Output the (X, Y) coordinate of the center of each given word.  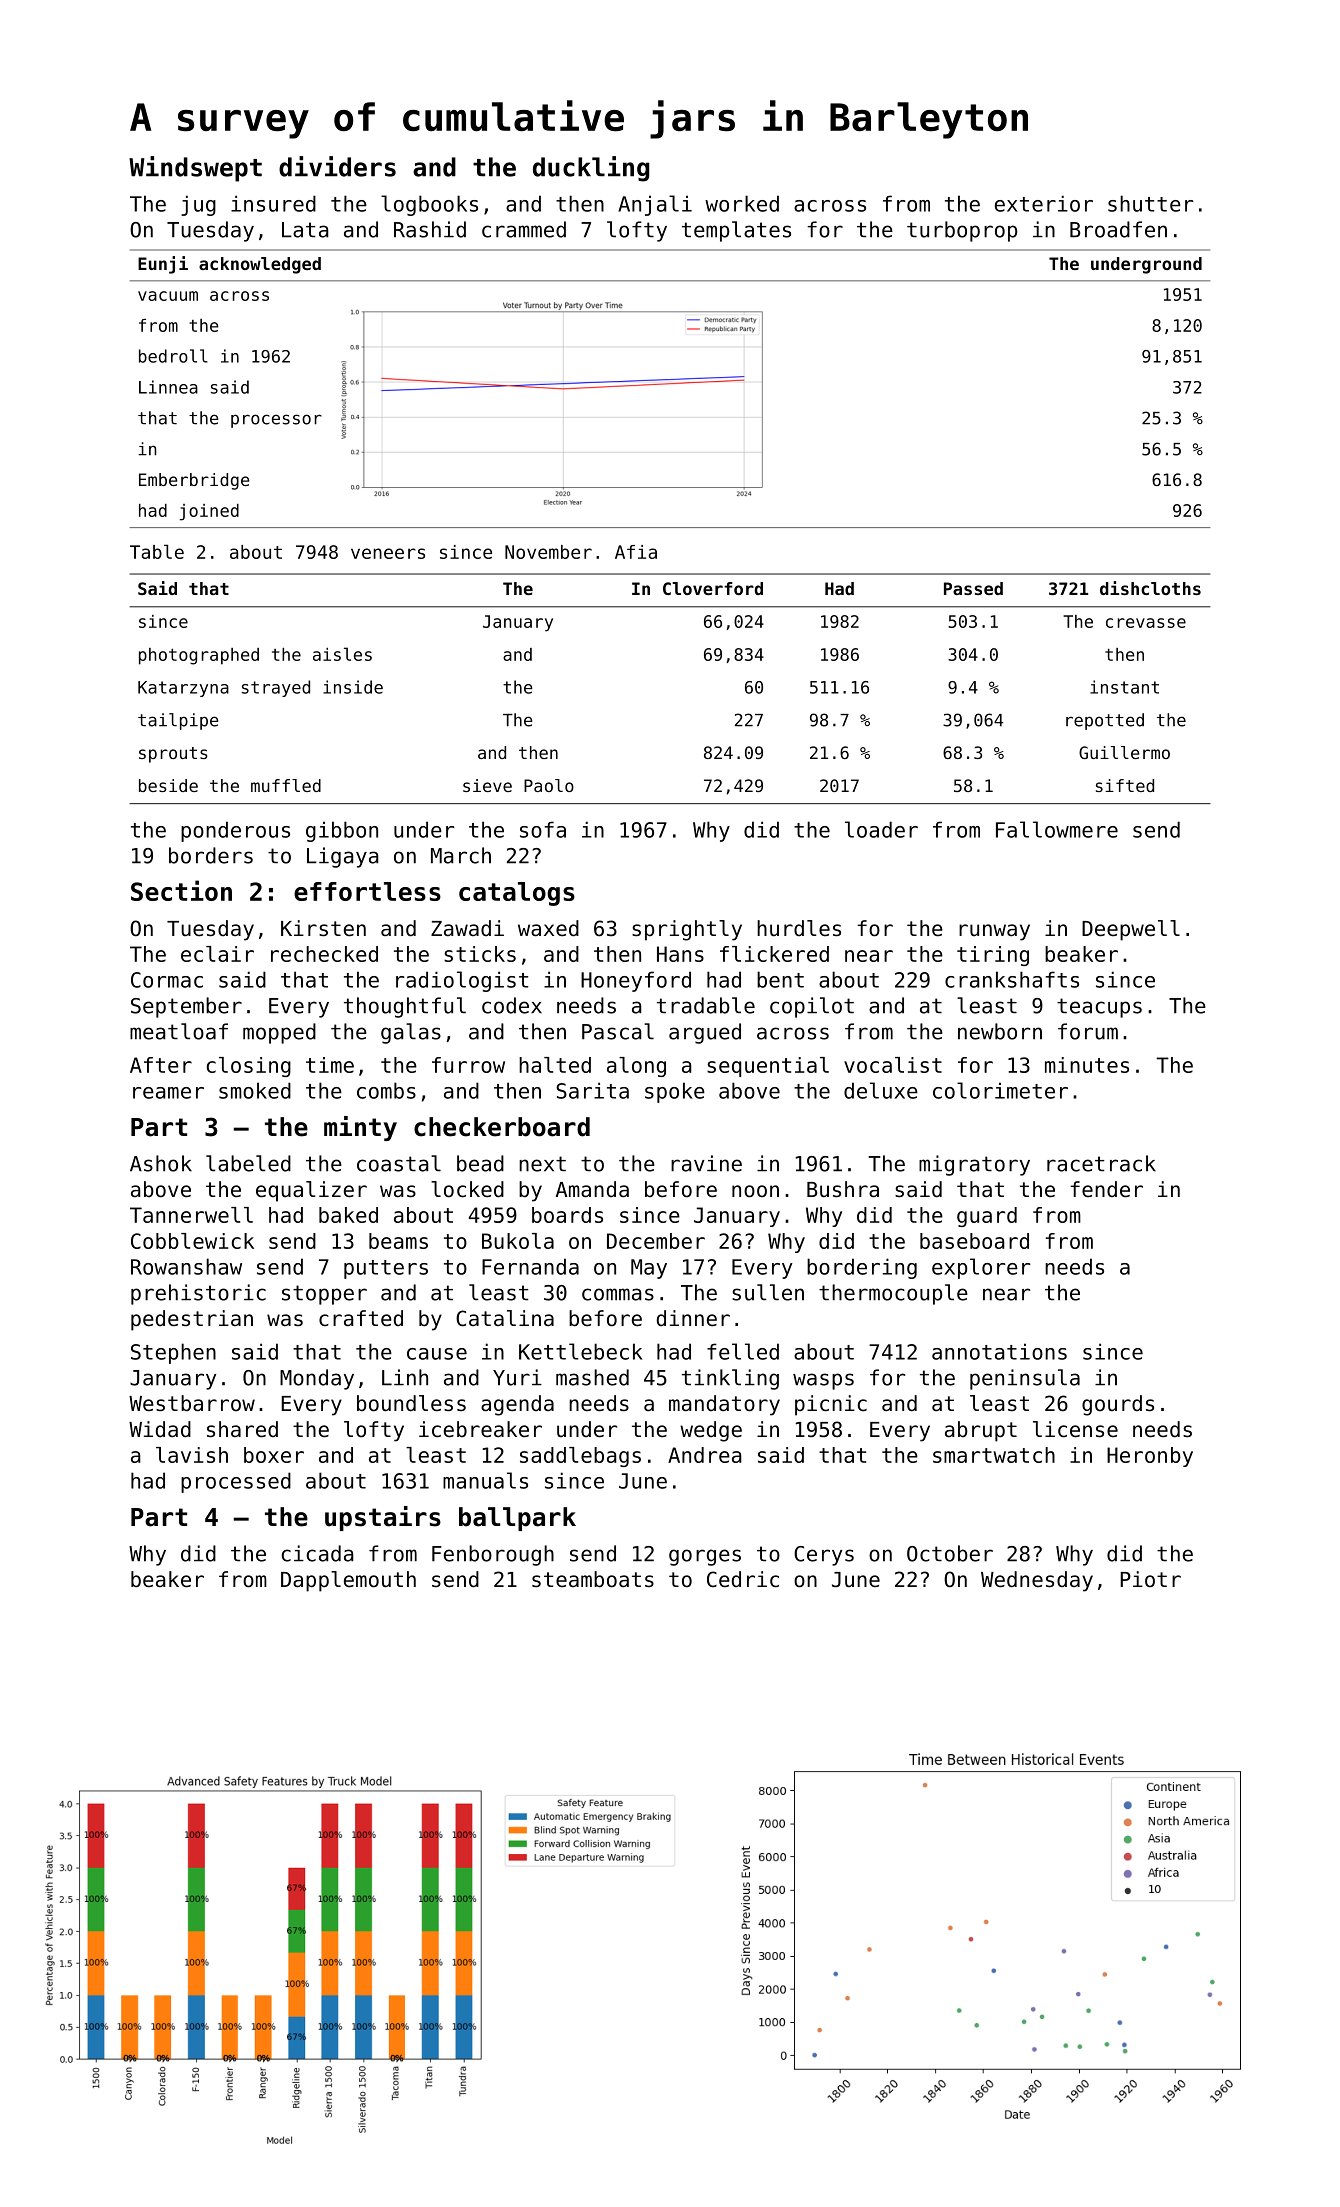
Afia (636, 552)
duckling (591, 169)
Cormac (167, 980)
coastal (399, 1163)
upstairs (383, 1518)
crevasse (1146, 623)
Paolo (549, 785)
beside (168, 785)
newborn (1000, 1031)
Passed (973, 588)
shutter (1150, 203)
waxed (548, 928)
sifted (1125, 785)
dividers (337, 166)
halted (555, 1065)
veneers (388, 553)
